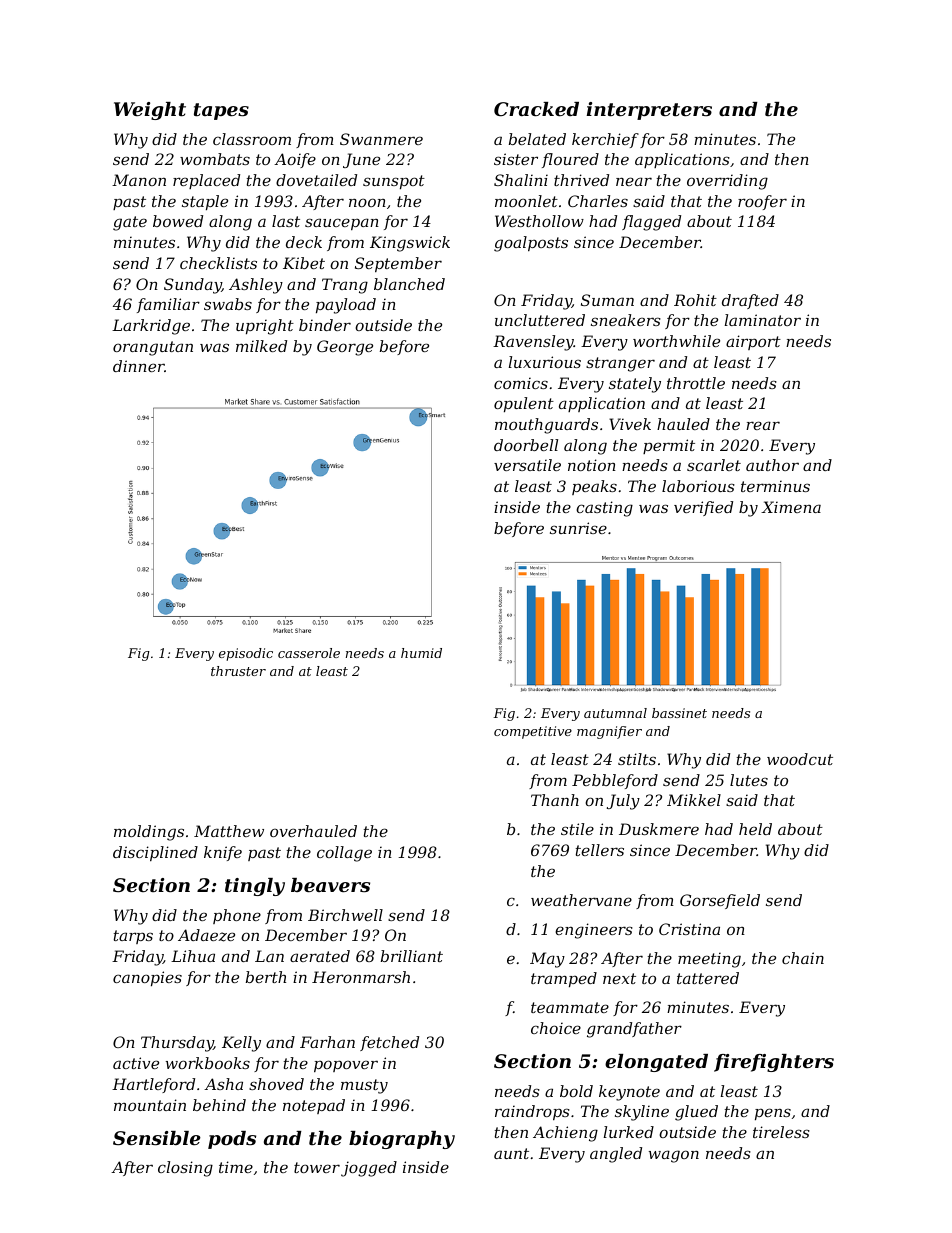 The image size is (952, 1233). What do you see at coordinates (679, 713) in the screenshot?
I see `bassinet` at bounding box center [679, 713].
